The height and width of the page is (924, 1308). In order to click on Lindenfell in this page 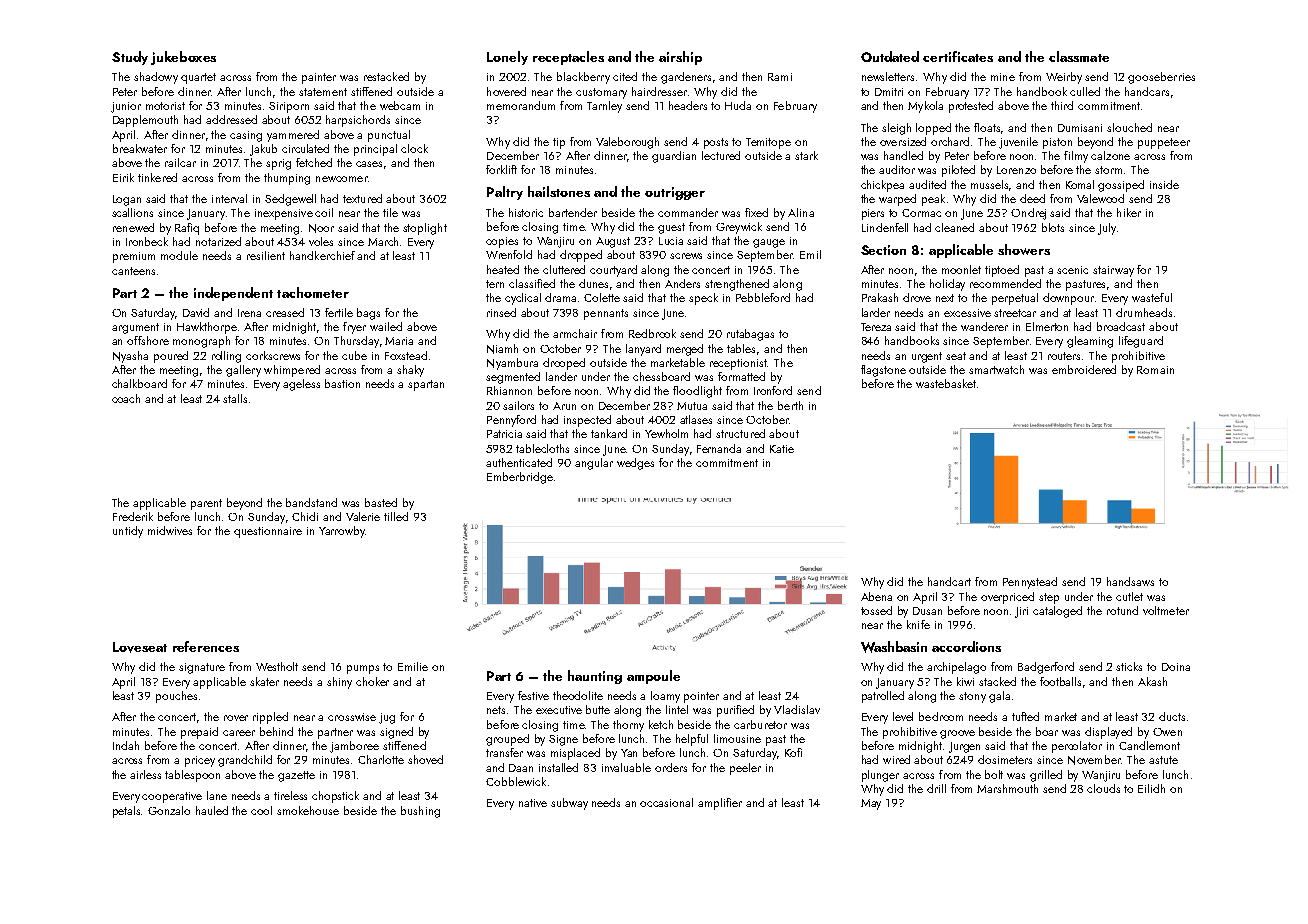, I will do `click(885, 227)`.
